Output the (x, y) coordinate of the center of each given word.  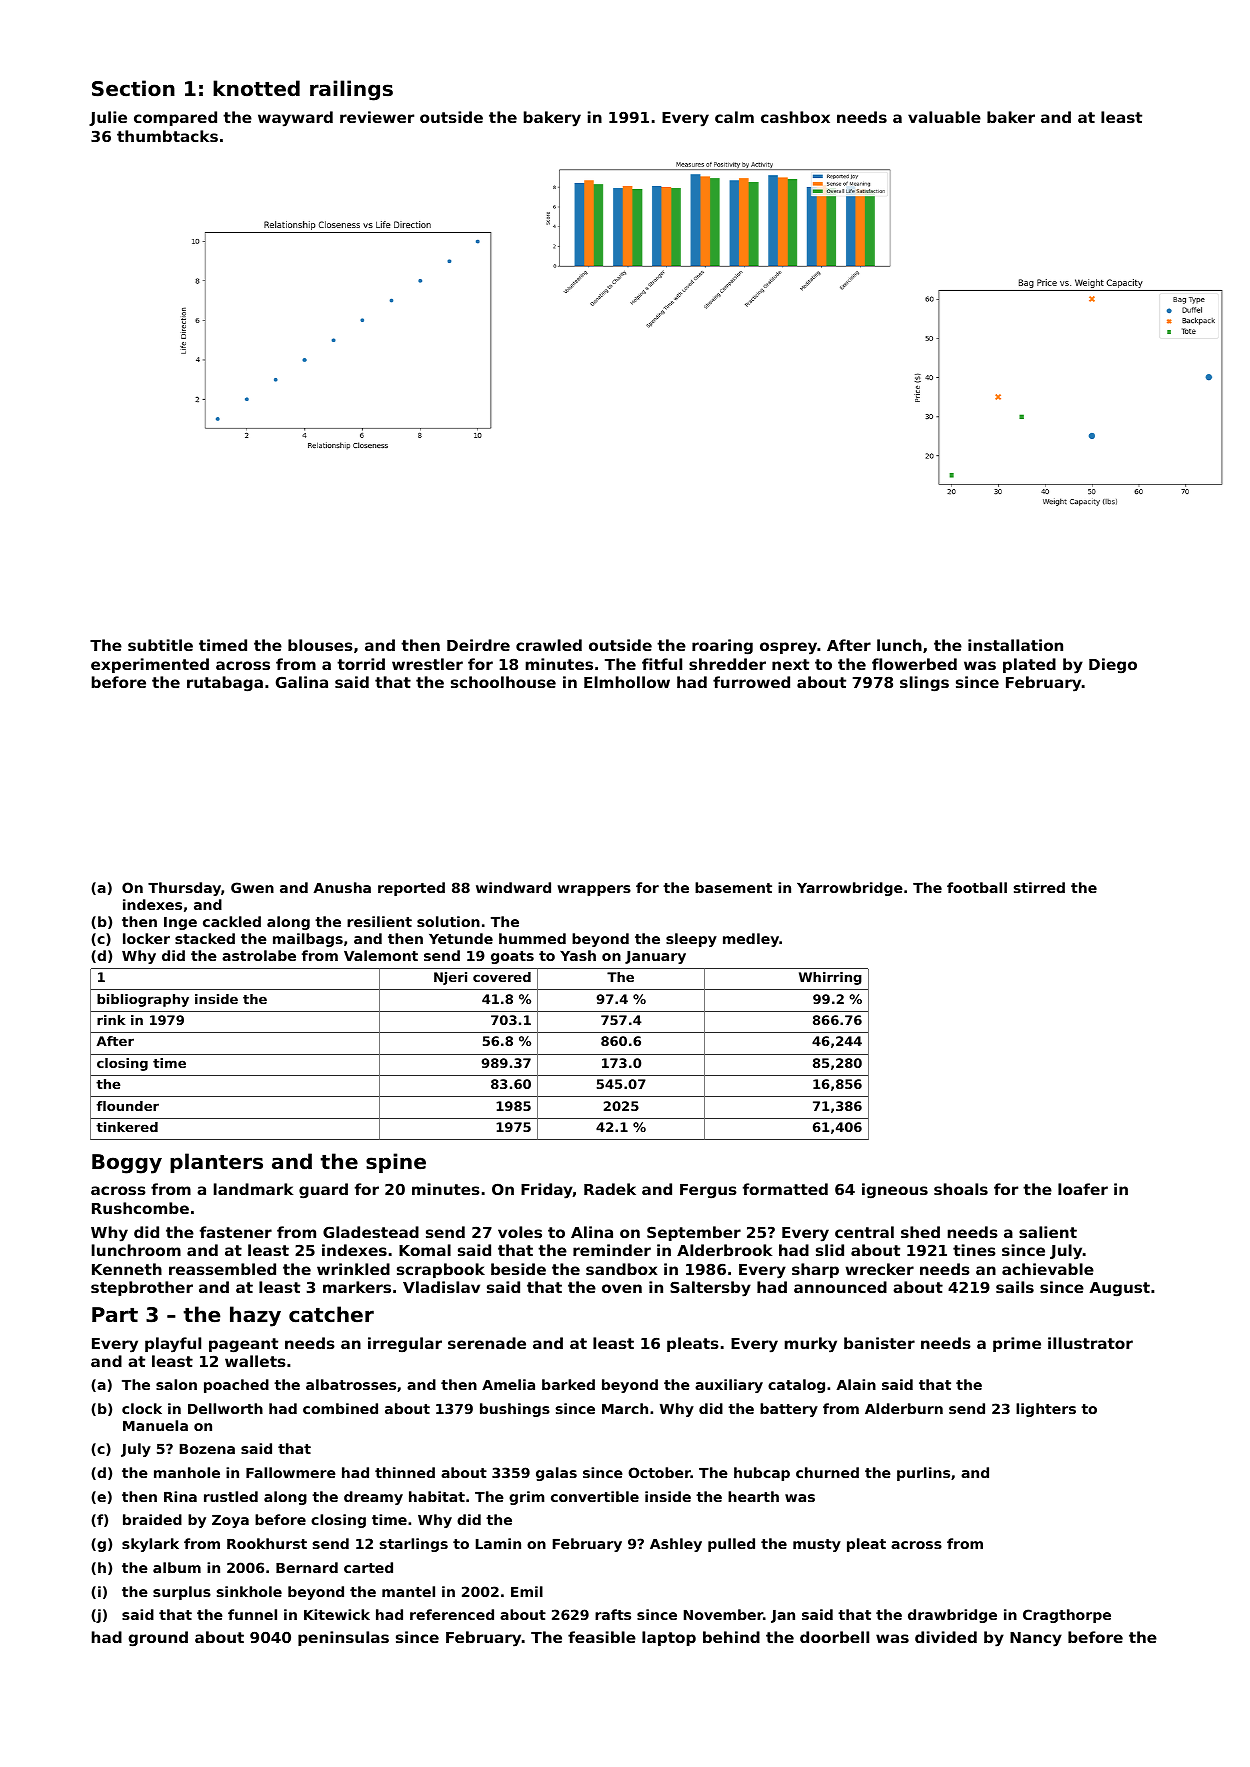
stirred (1039, 887)
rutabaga (225, 684)
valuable (944, 117)
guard (323, 1191)
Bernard (307, 1567)
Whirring (830, 978)
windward (513, 887)
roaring (722, 647)
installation (1015, 645)
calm (734, 117)
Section (133, 88)
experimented (150, 665)
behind (731, 1637)
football (977, 887)
